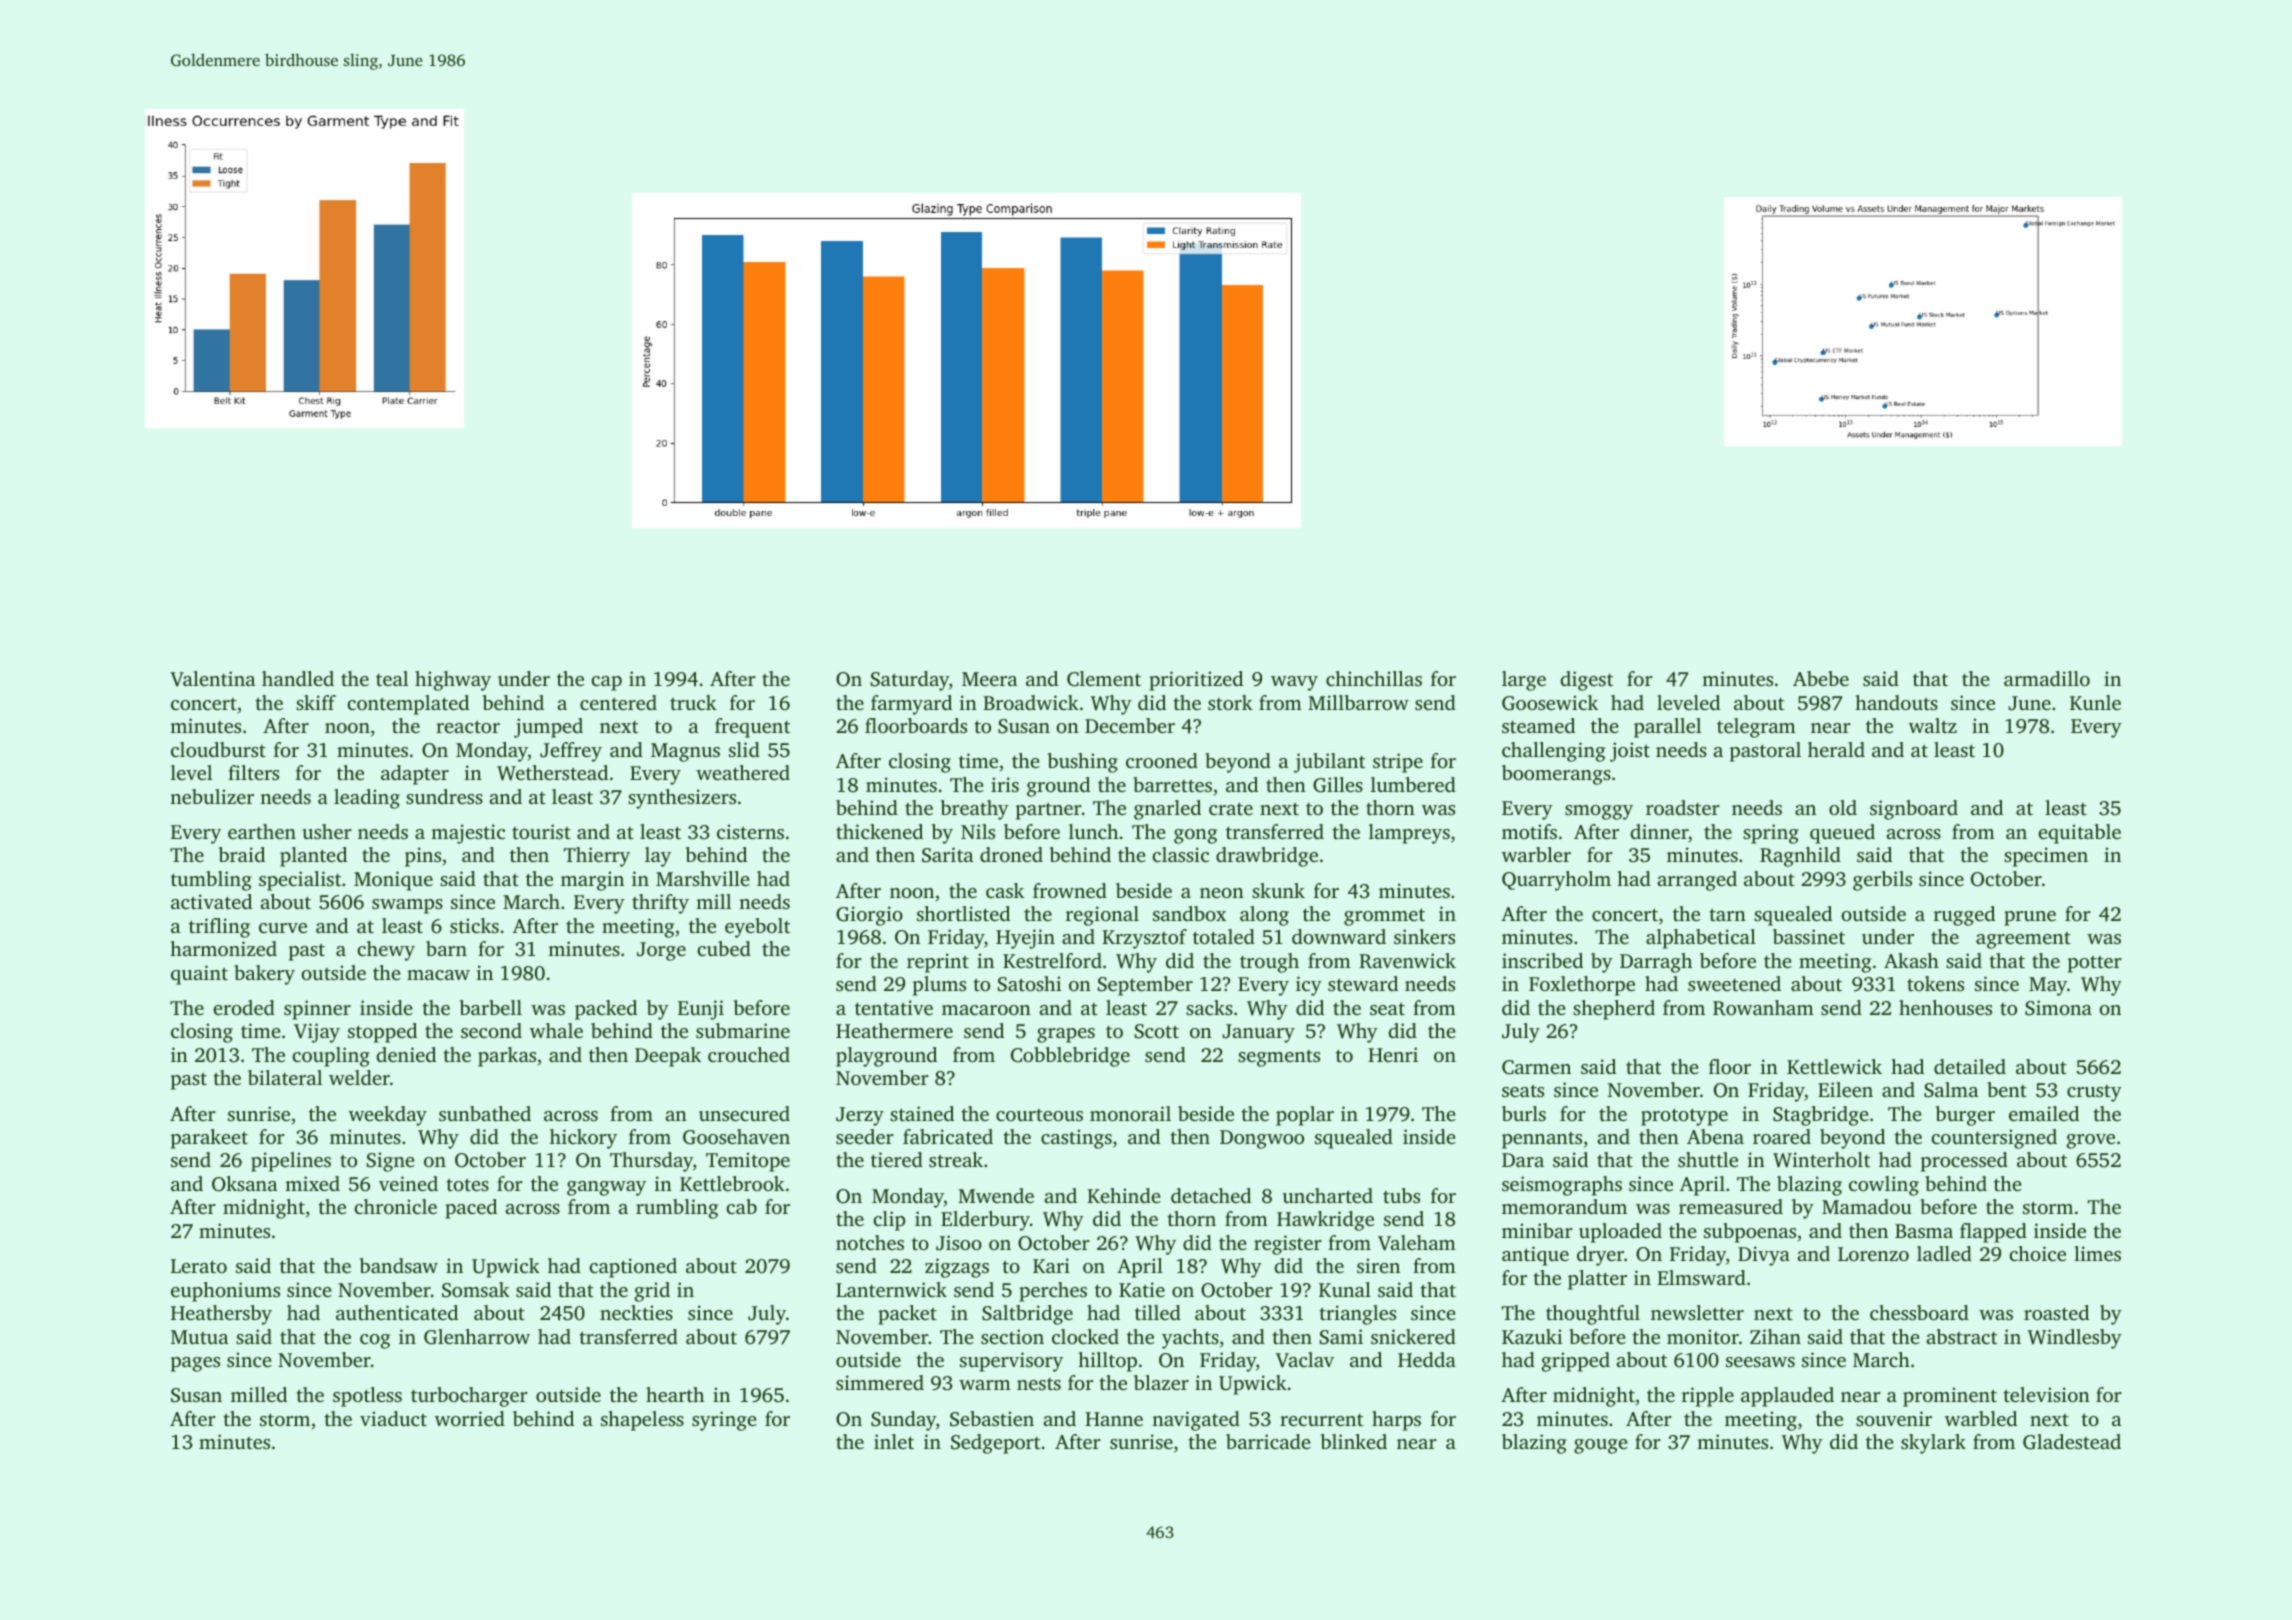  Describe the element at coordinates (2075, 1339) in the screenshot. I see `Windlesby` at that location.
